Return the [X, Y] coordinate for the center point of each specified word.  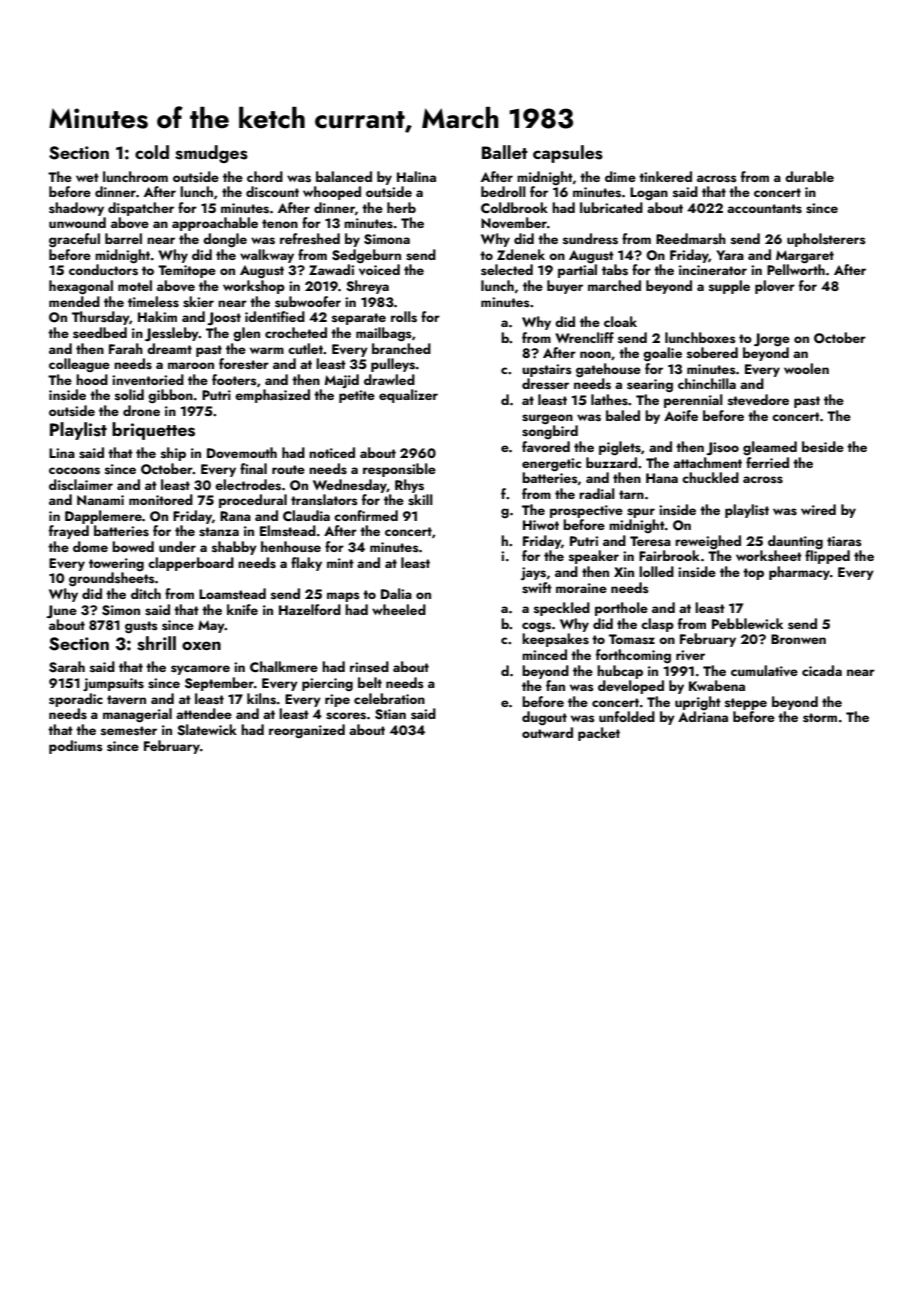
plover [775, 287]
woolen [806, 368]
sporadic [76, 700]
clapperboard [191, 564]
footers [234, 379]
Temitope [187, 271]
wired [818, 509]
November [514, 222]
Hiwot [541, 525]
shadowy [76, 209]
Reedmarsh [691, 238]
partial [577, 271]
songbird [550, 432]
